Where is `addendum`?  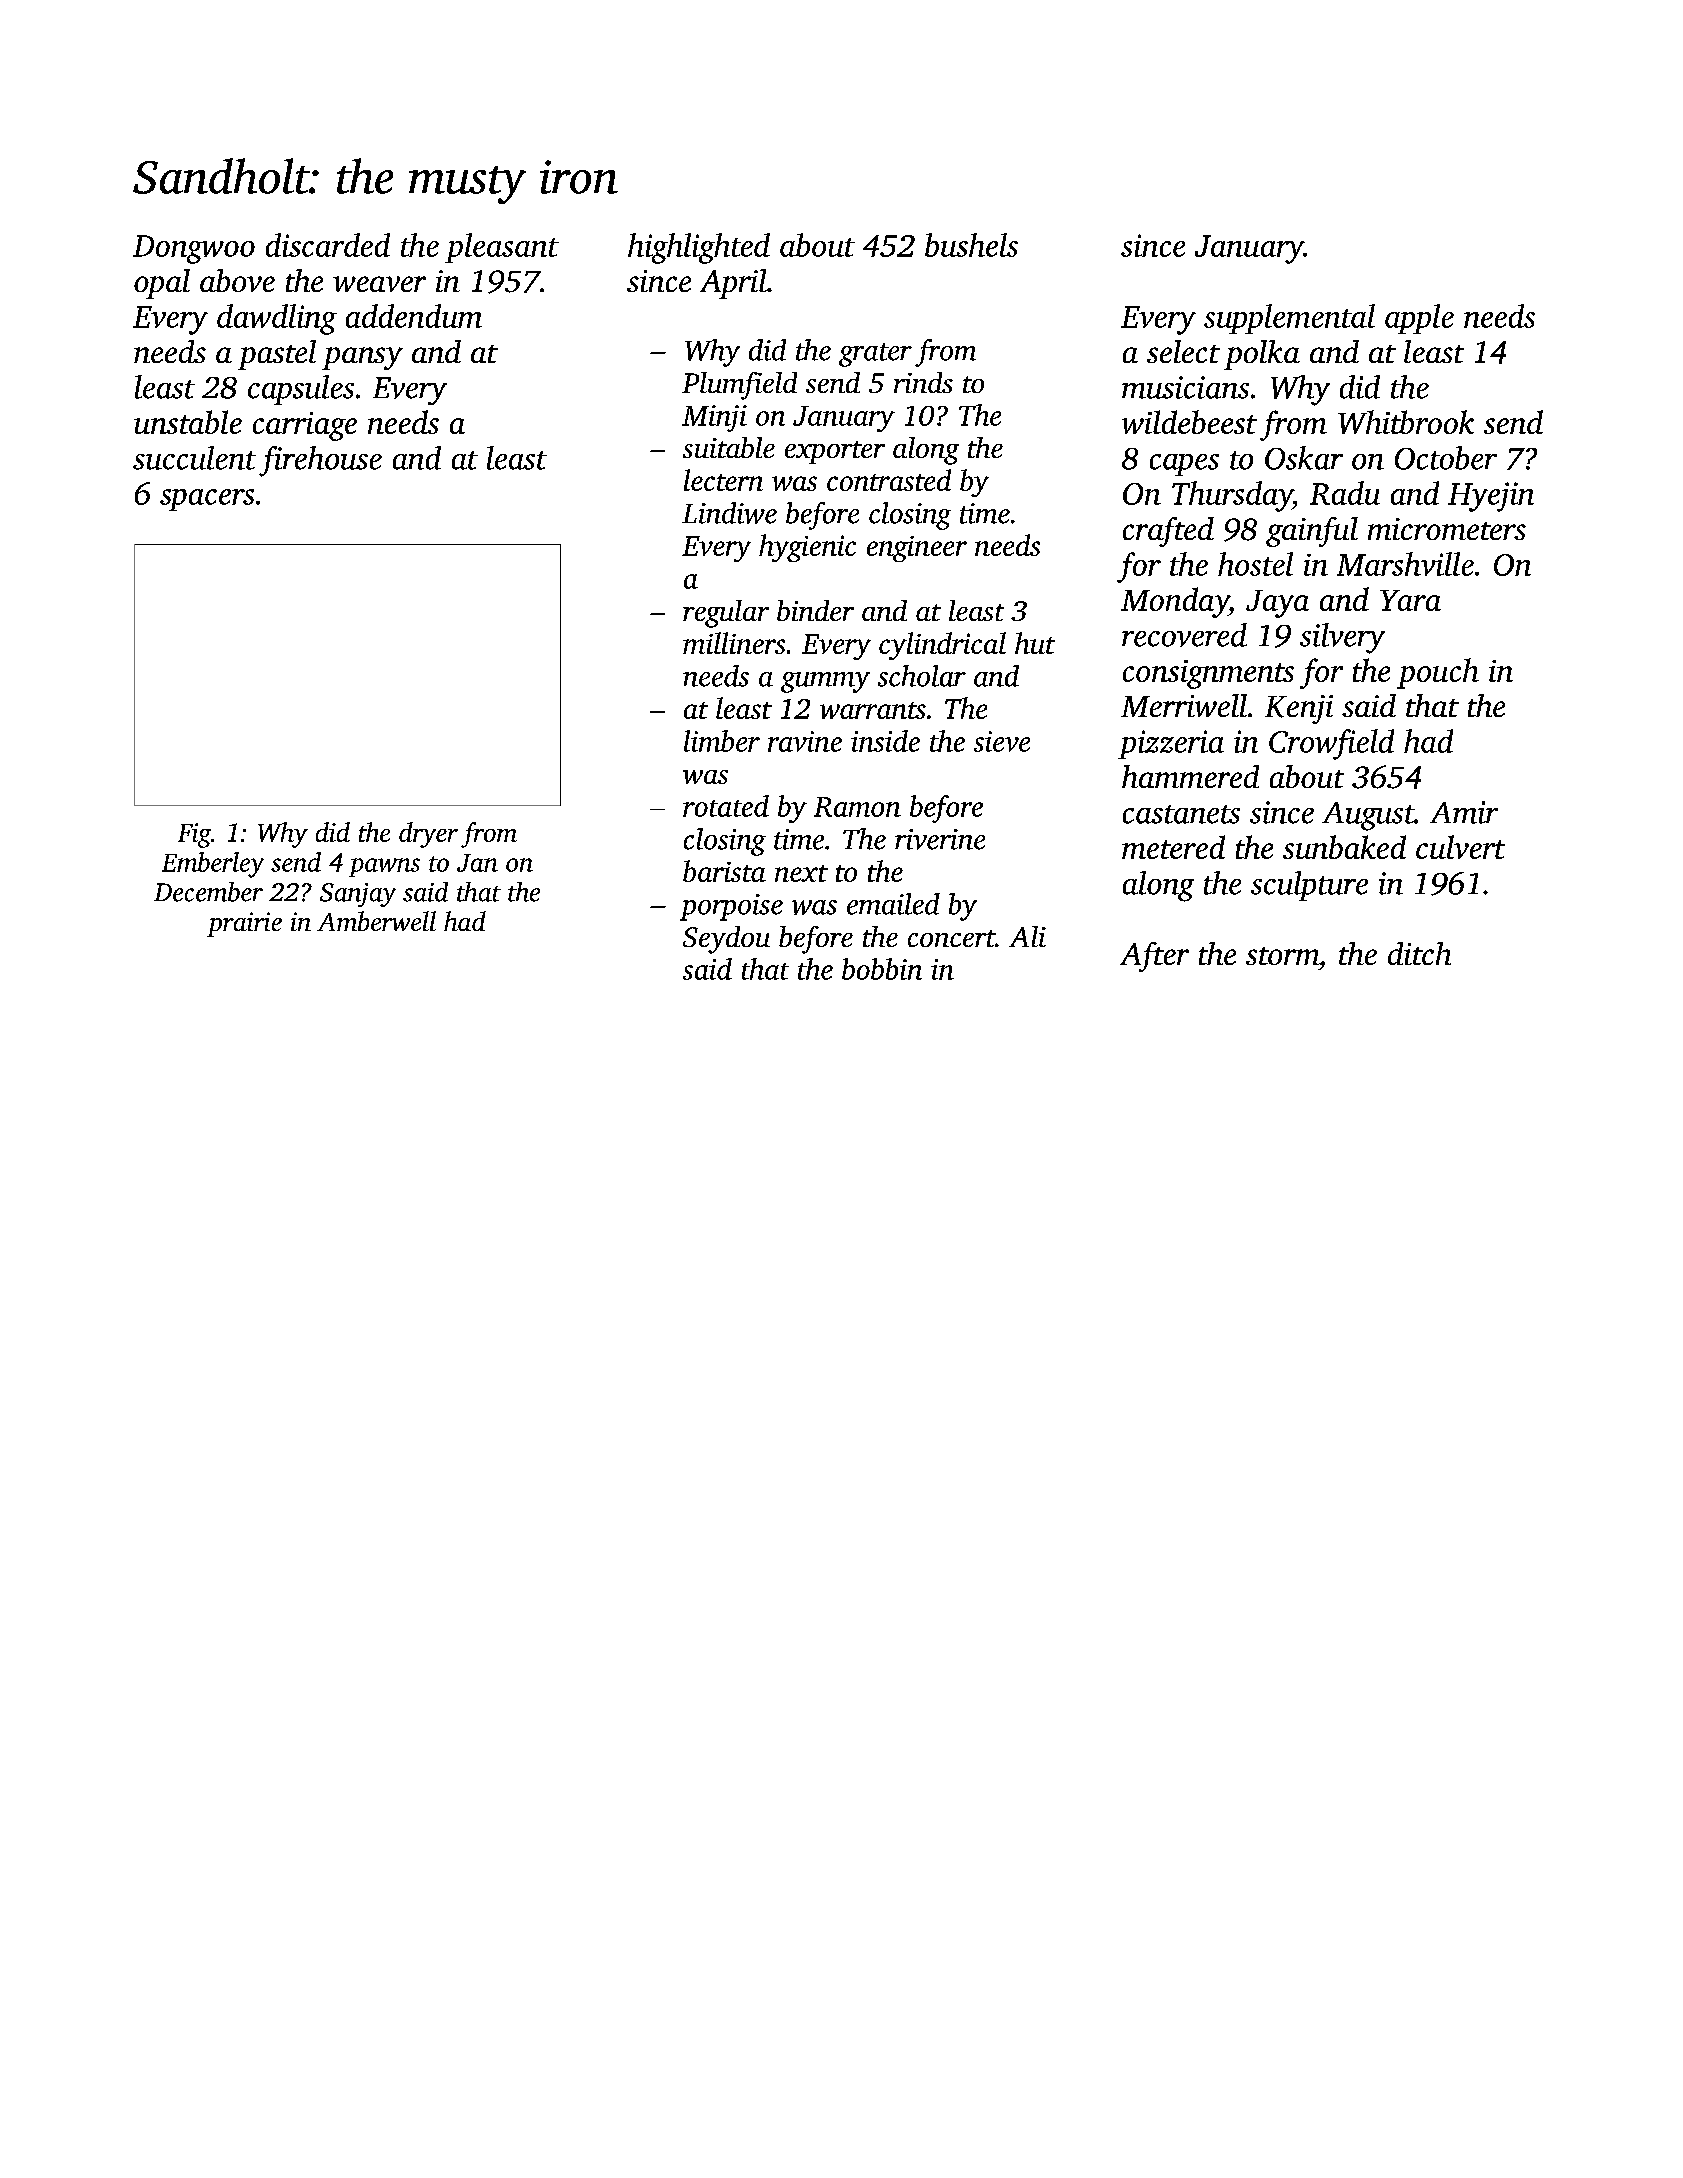
addendum is located at coordinates (414, 316).
